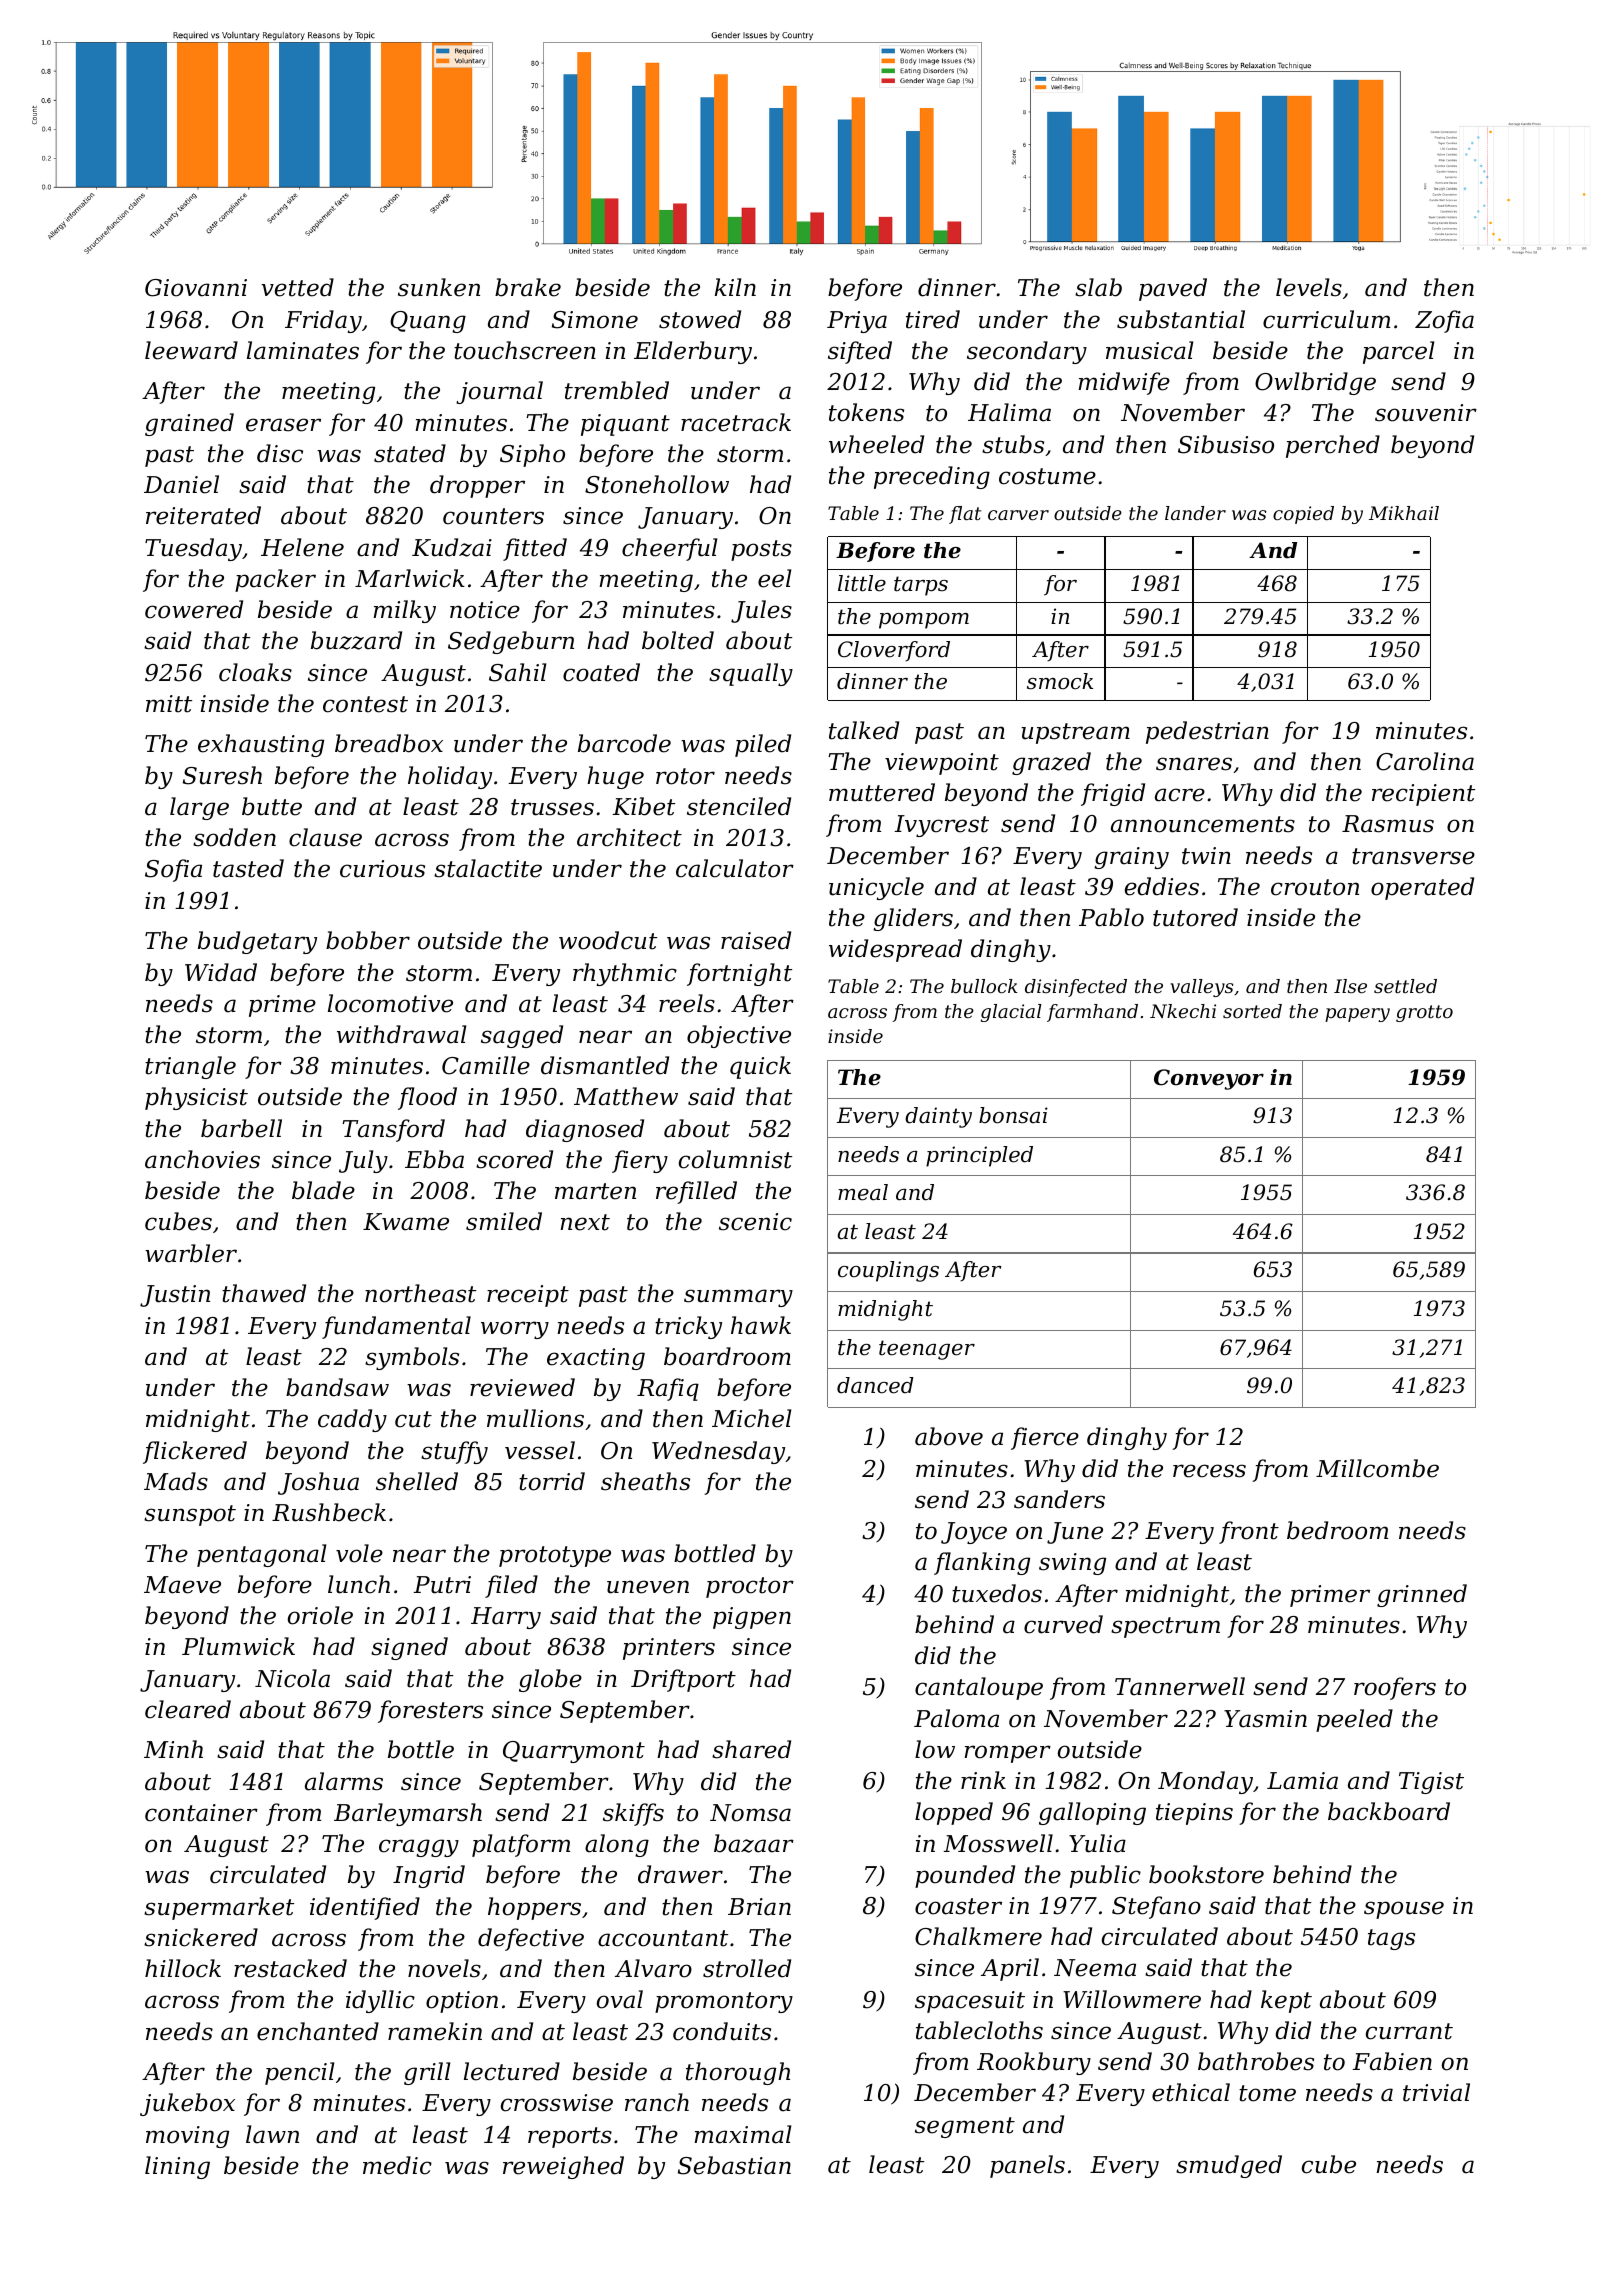  Describe the element at coordinates (397, 2165) in the image. I see `medic` at that location.
